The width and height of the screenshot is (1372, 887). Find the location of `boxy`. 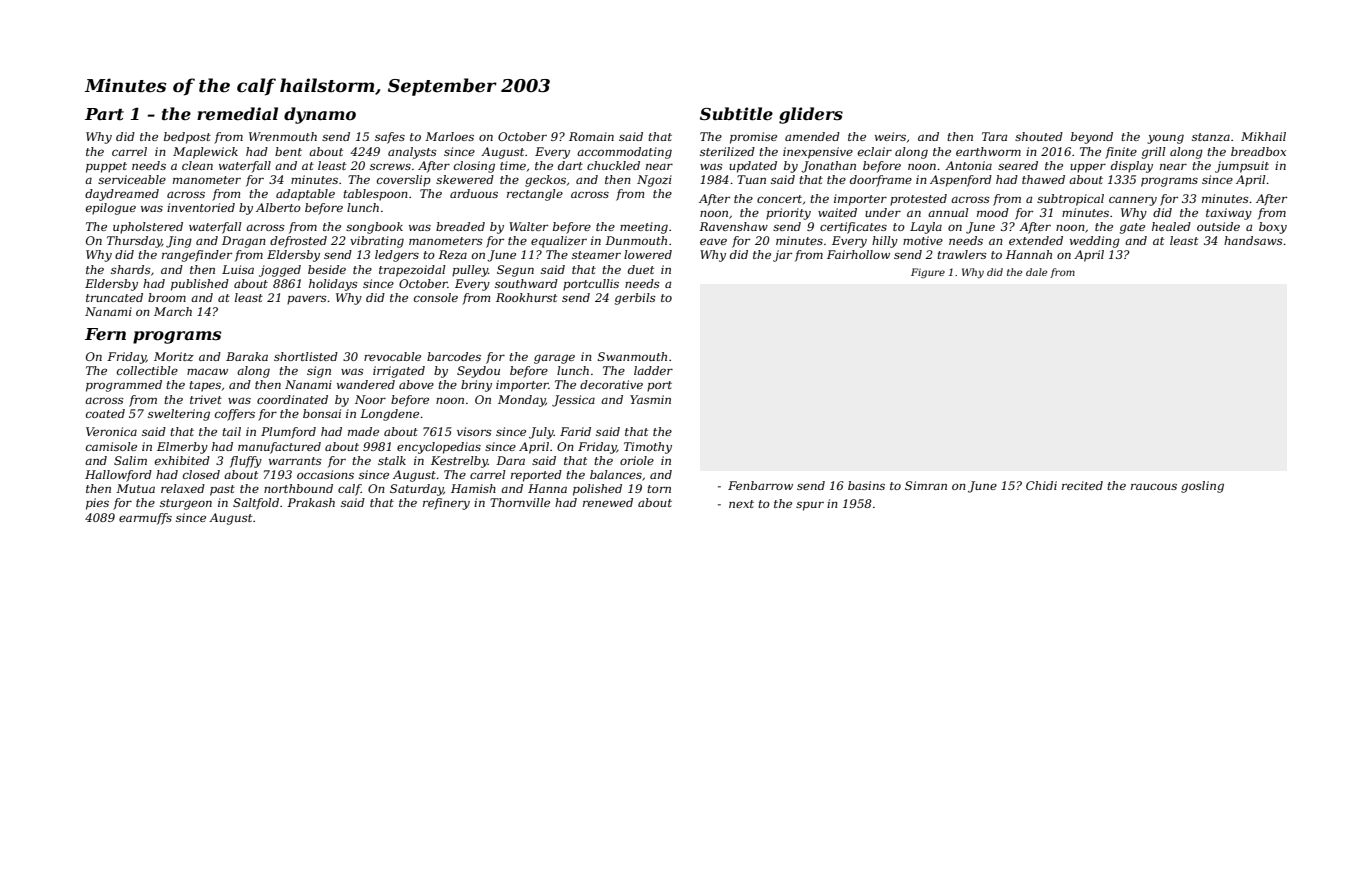

boxy is located at coordinates (1273, 228).
